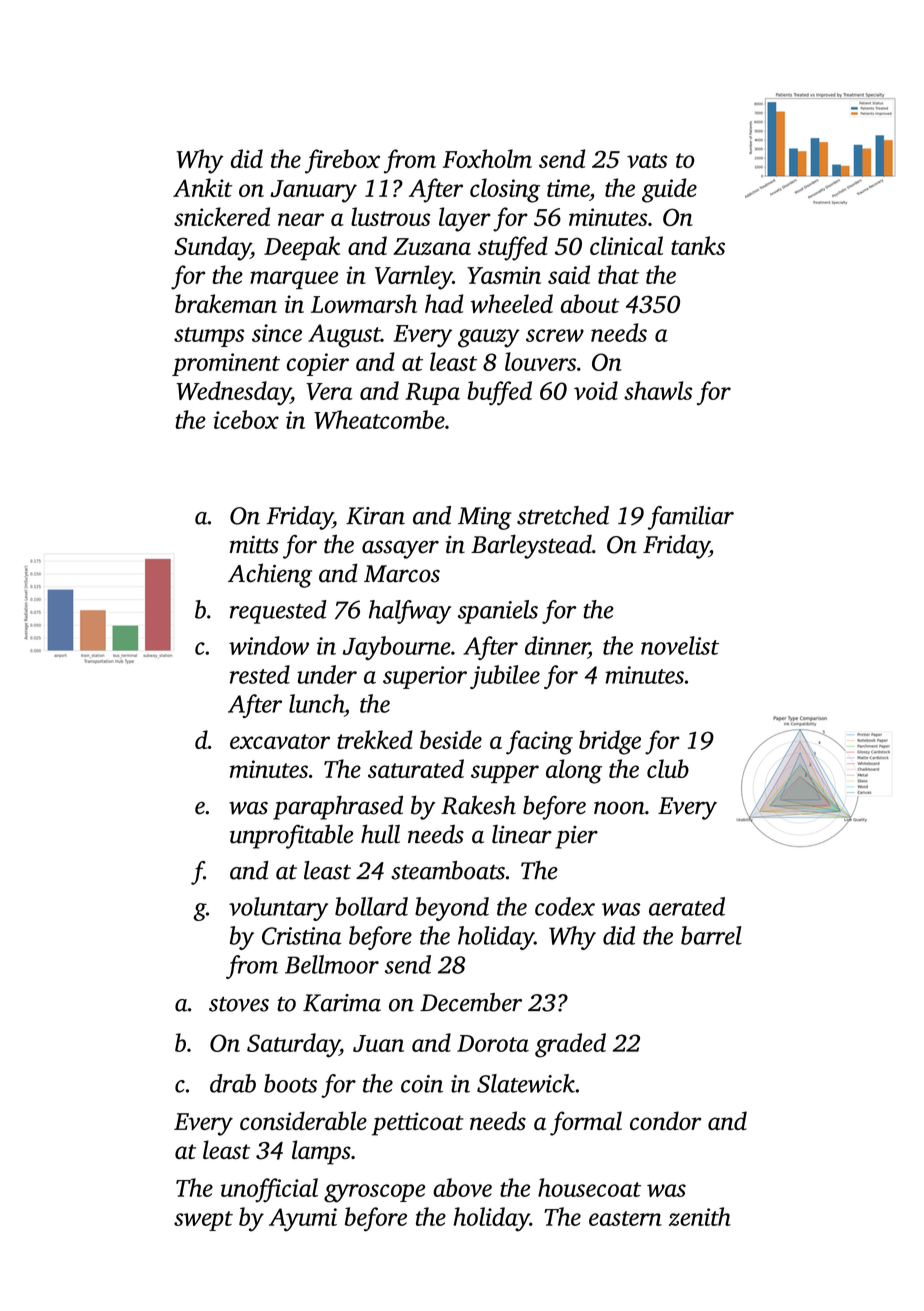  Describe the element at coordinates (418, 1124) in the document. I see `petticoat` at that location.
